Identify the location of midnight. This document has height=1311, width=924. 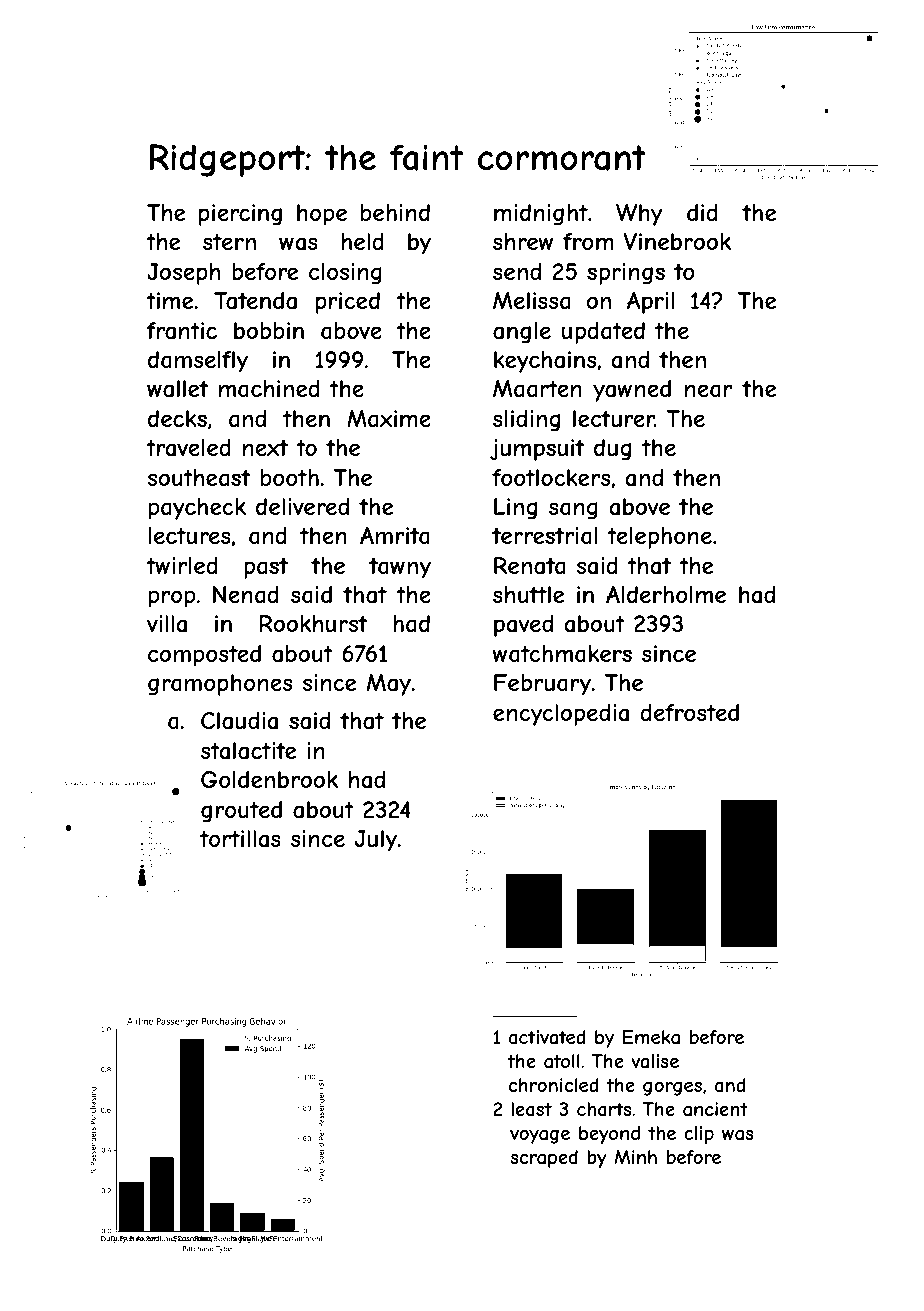
(541, 215).
